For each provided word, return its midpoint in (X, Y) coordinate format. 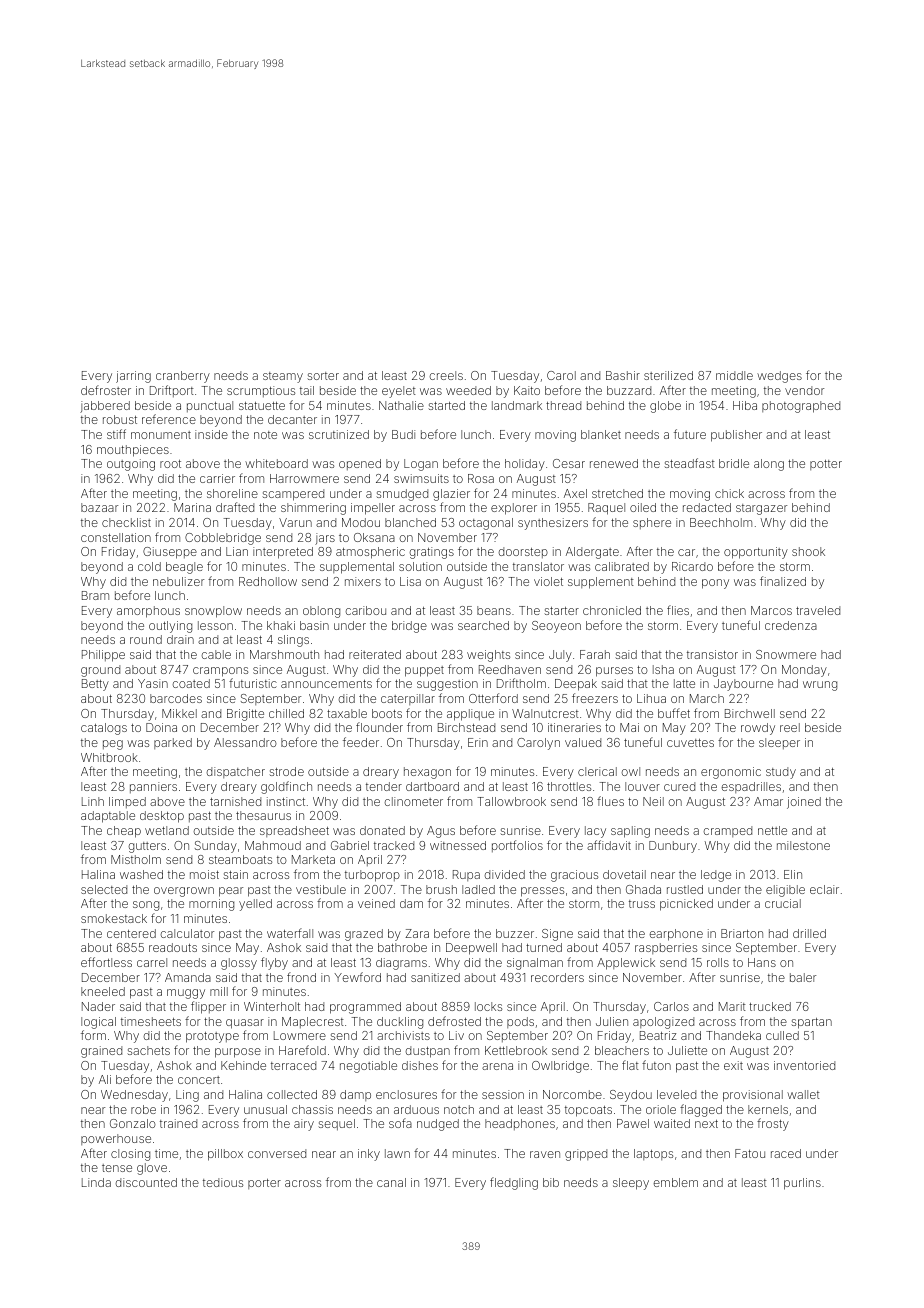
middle (734, 375)
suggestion (447, 685)
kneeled (103, 991)
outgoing (131, 465)
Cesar (569, 463)
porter (264, 1184)
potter (826, 465)
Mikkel (179, 713)
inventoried (804, 1065)
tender (384, 786)
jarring (133, 377)
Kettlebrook (516, 1050)
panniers (153, 787)
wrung (820, 686)
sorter (323, 376)
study (781, 773)
